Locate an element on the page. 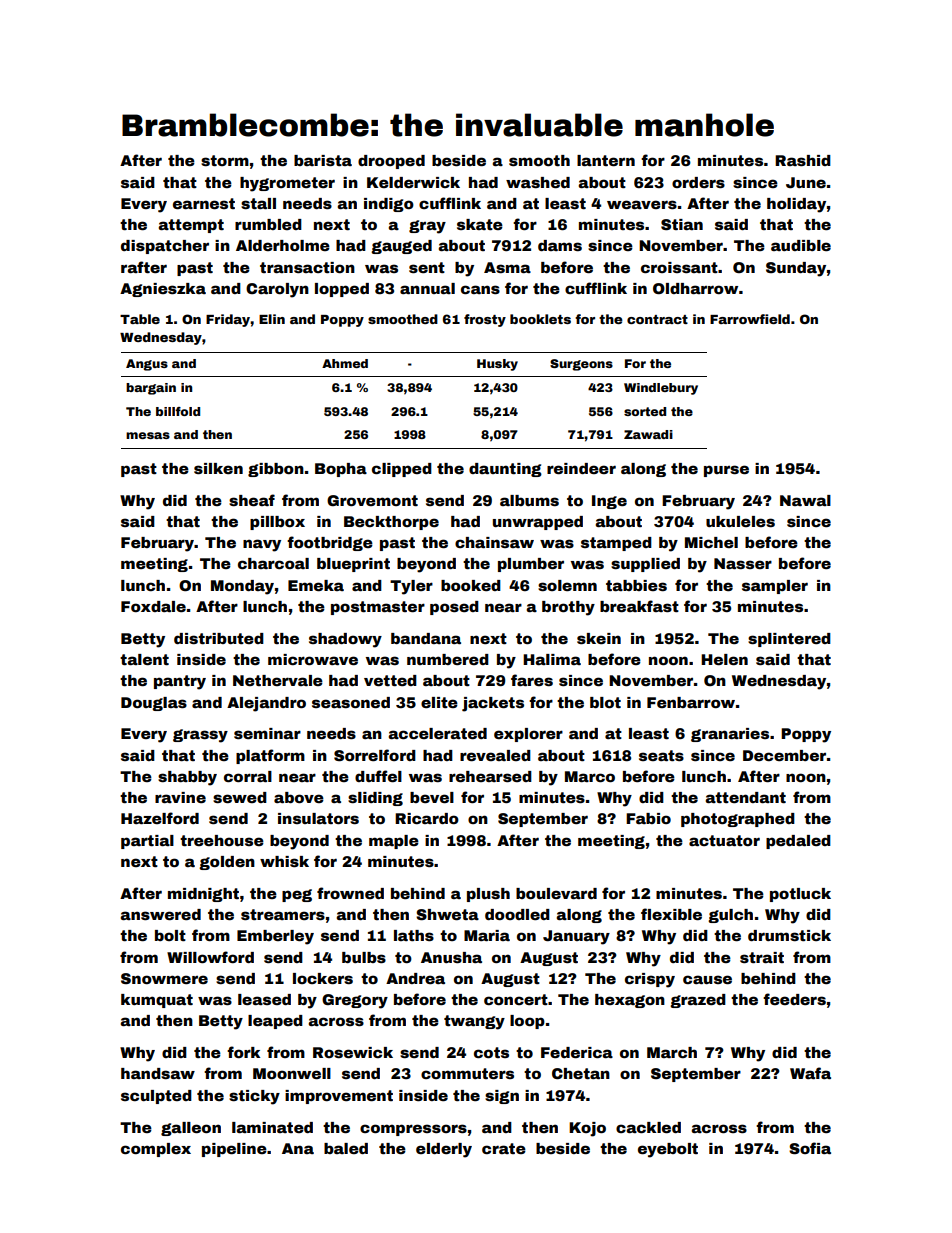  Sofia is located at coordinates (810, 1148).
